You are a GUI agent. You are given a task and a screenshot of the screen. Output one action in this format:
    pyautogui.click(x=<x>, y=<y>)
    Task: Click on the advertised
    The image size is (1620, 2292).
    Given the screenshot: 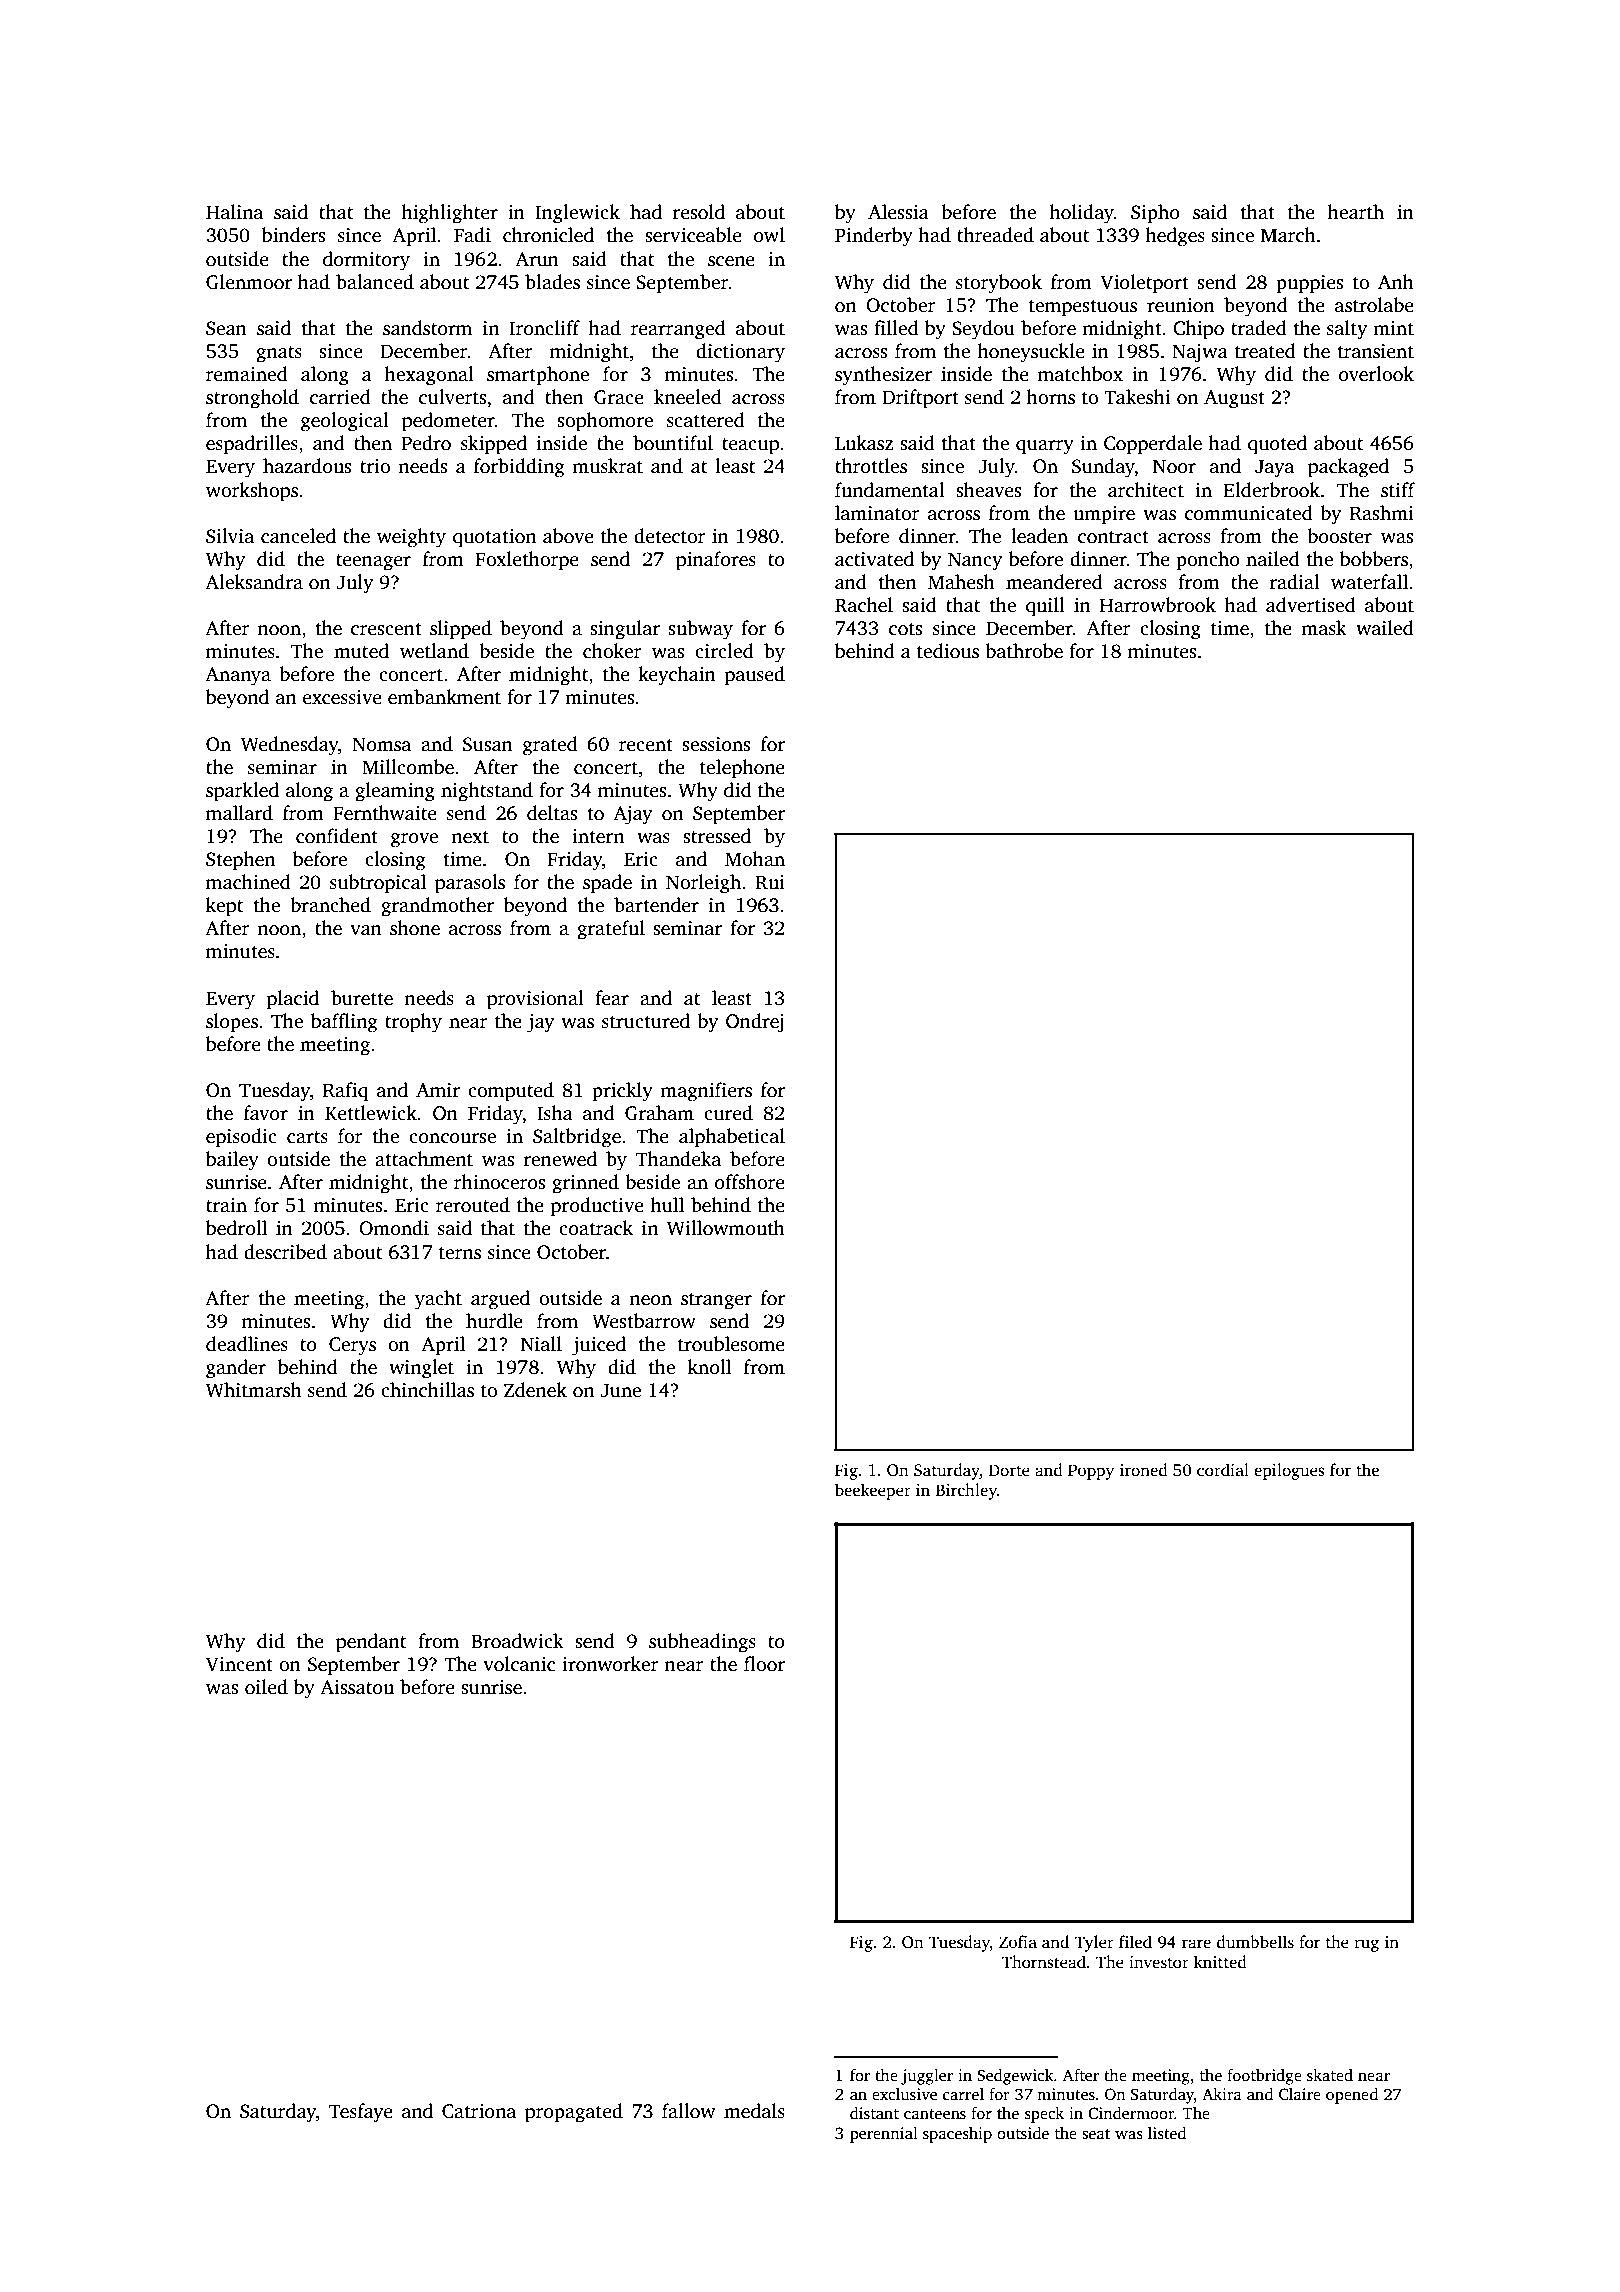 What is the action you would take?
    pyautogui.click(x=1311, y=605)
